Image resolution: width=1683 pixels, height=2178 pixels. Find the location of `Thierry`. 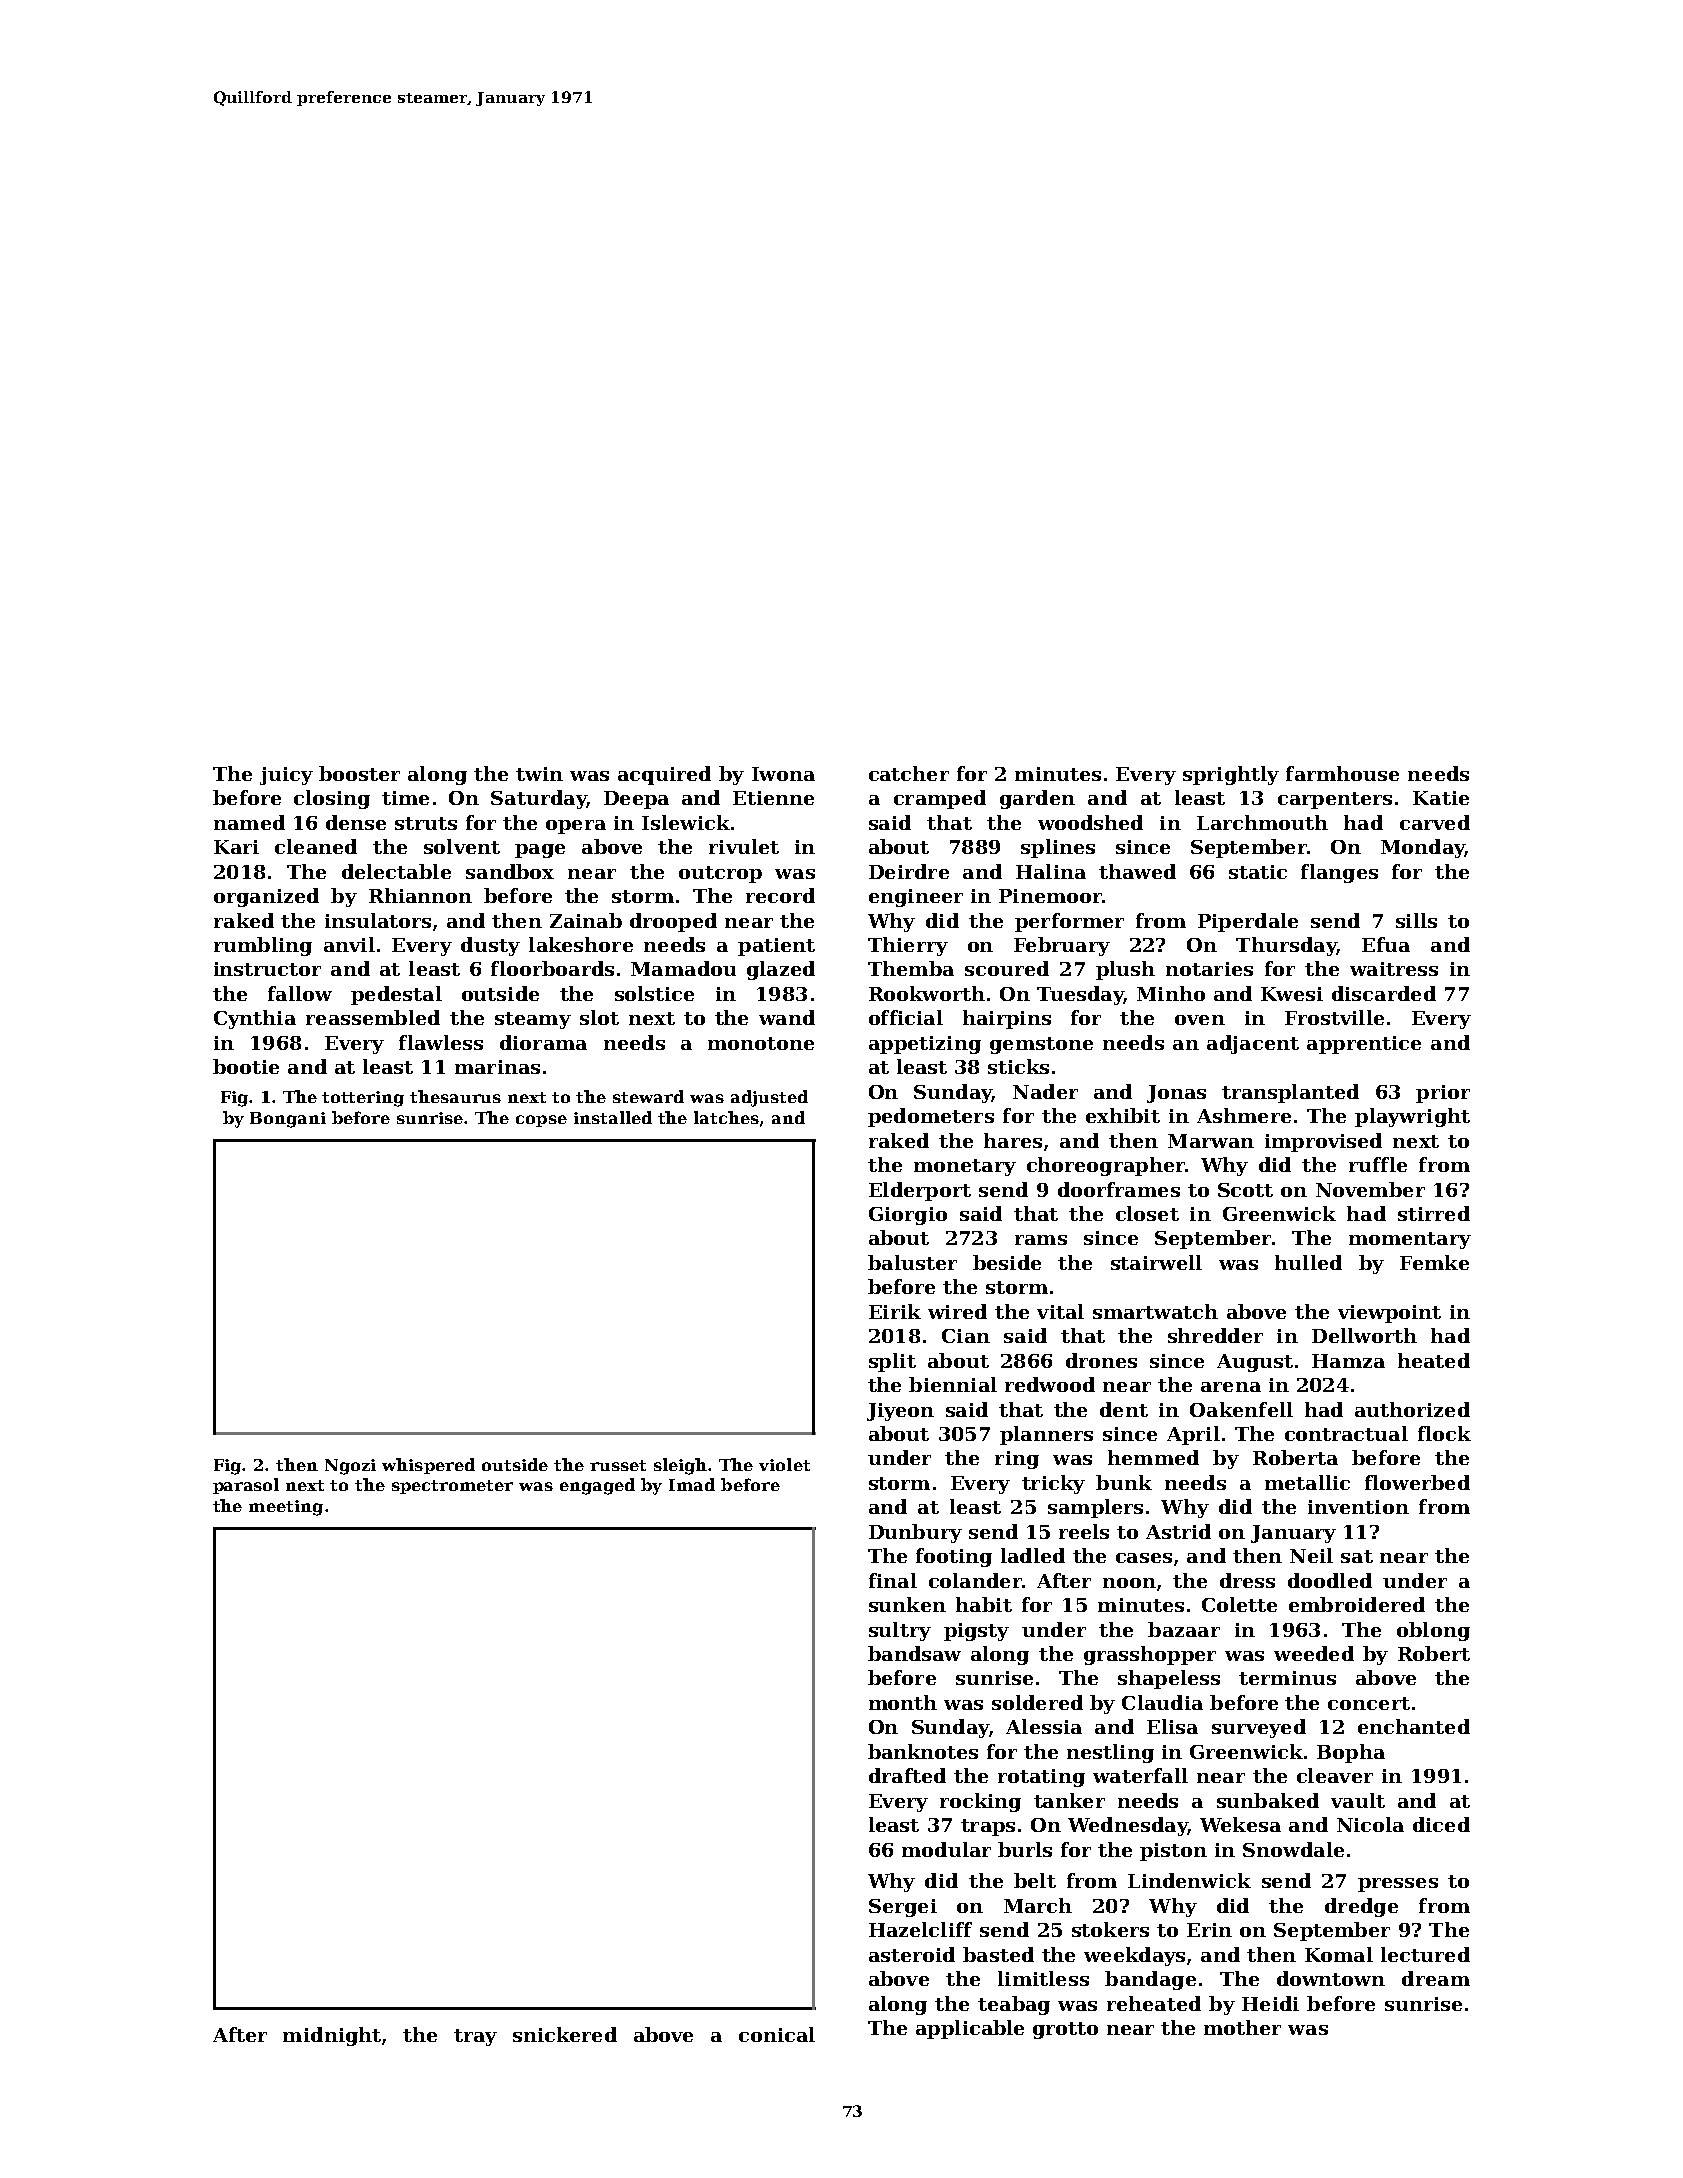

Thierry is located at coordinates (908, 946).
